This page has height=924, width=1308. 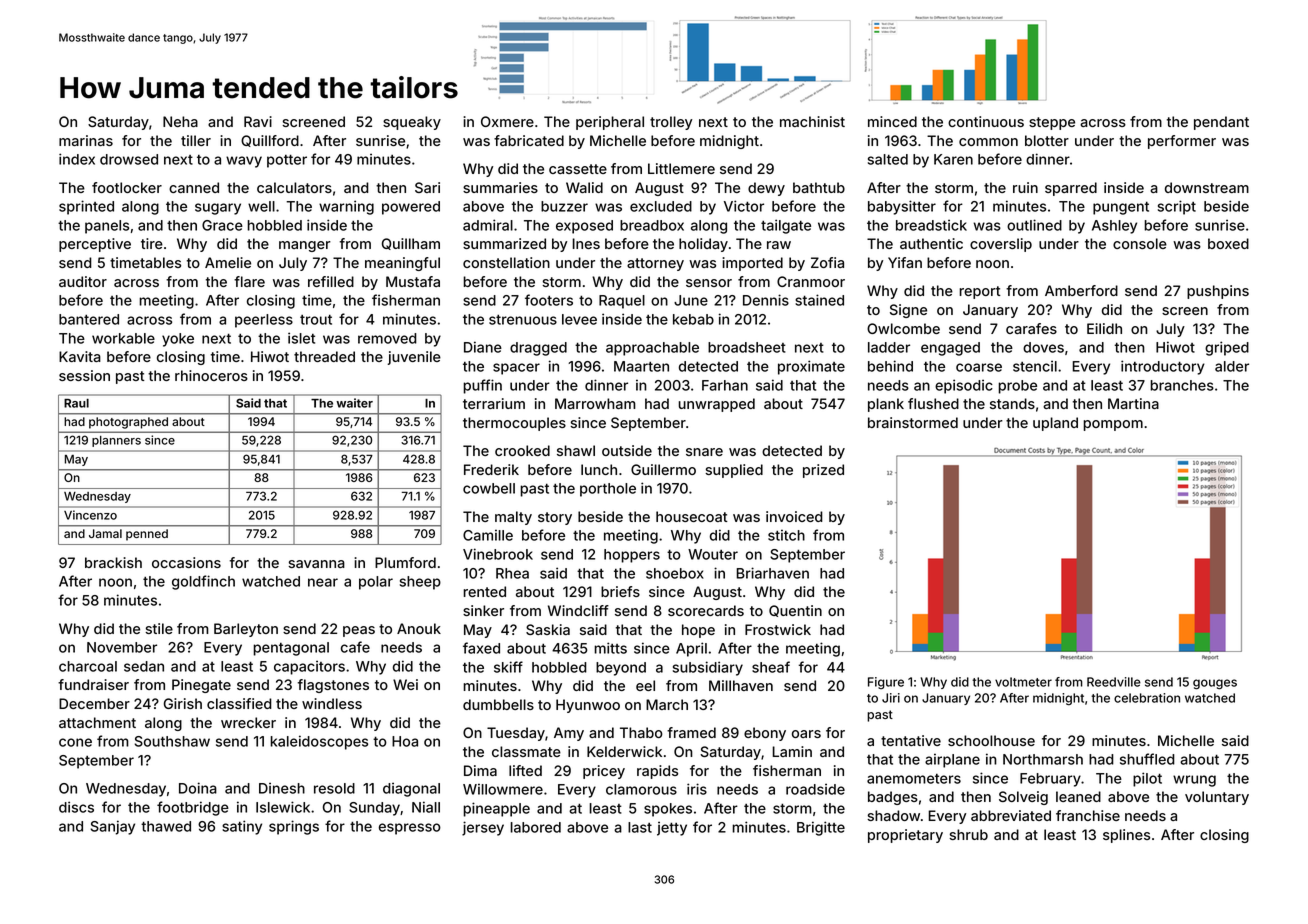 I want to click on pompom, so click(x=1113, y=425).
